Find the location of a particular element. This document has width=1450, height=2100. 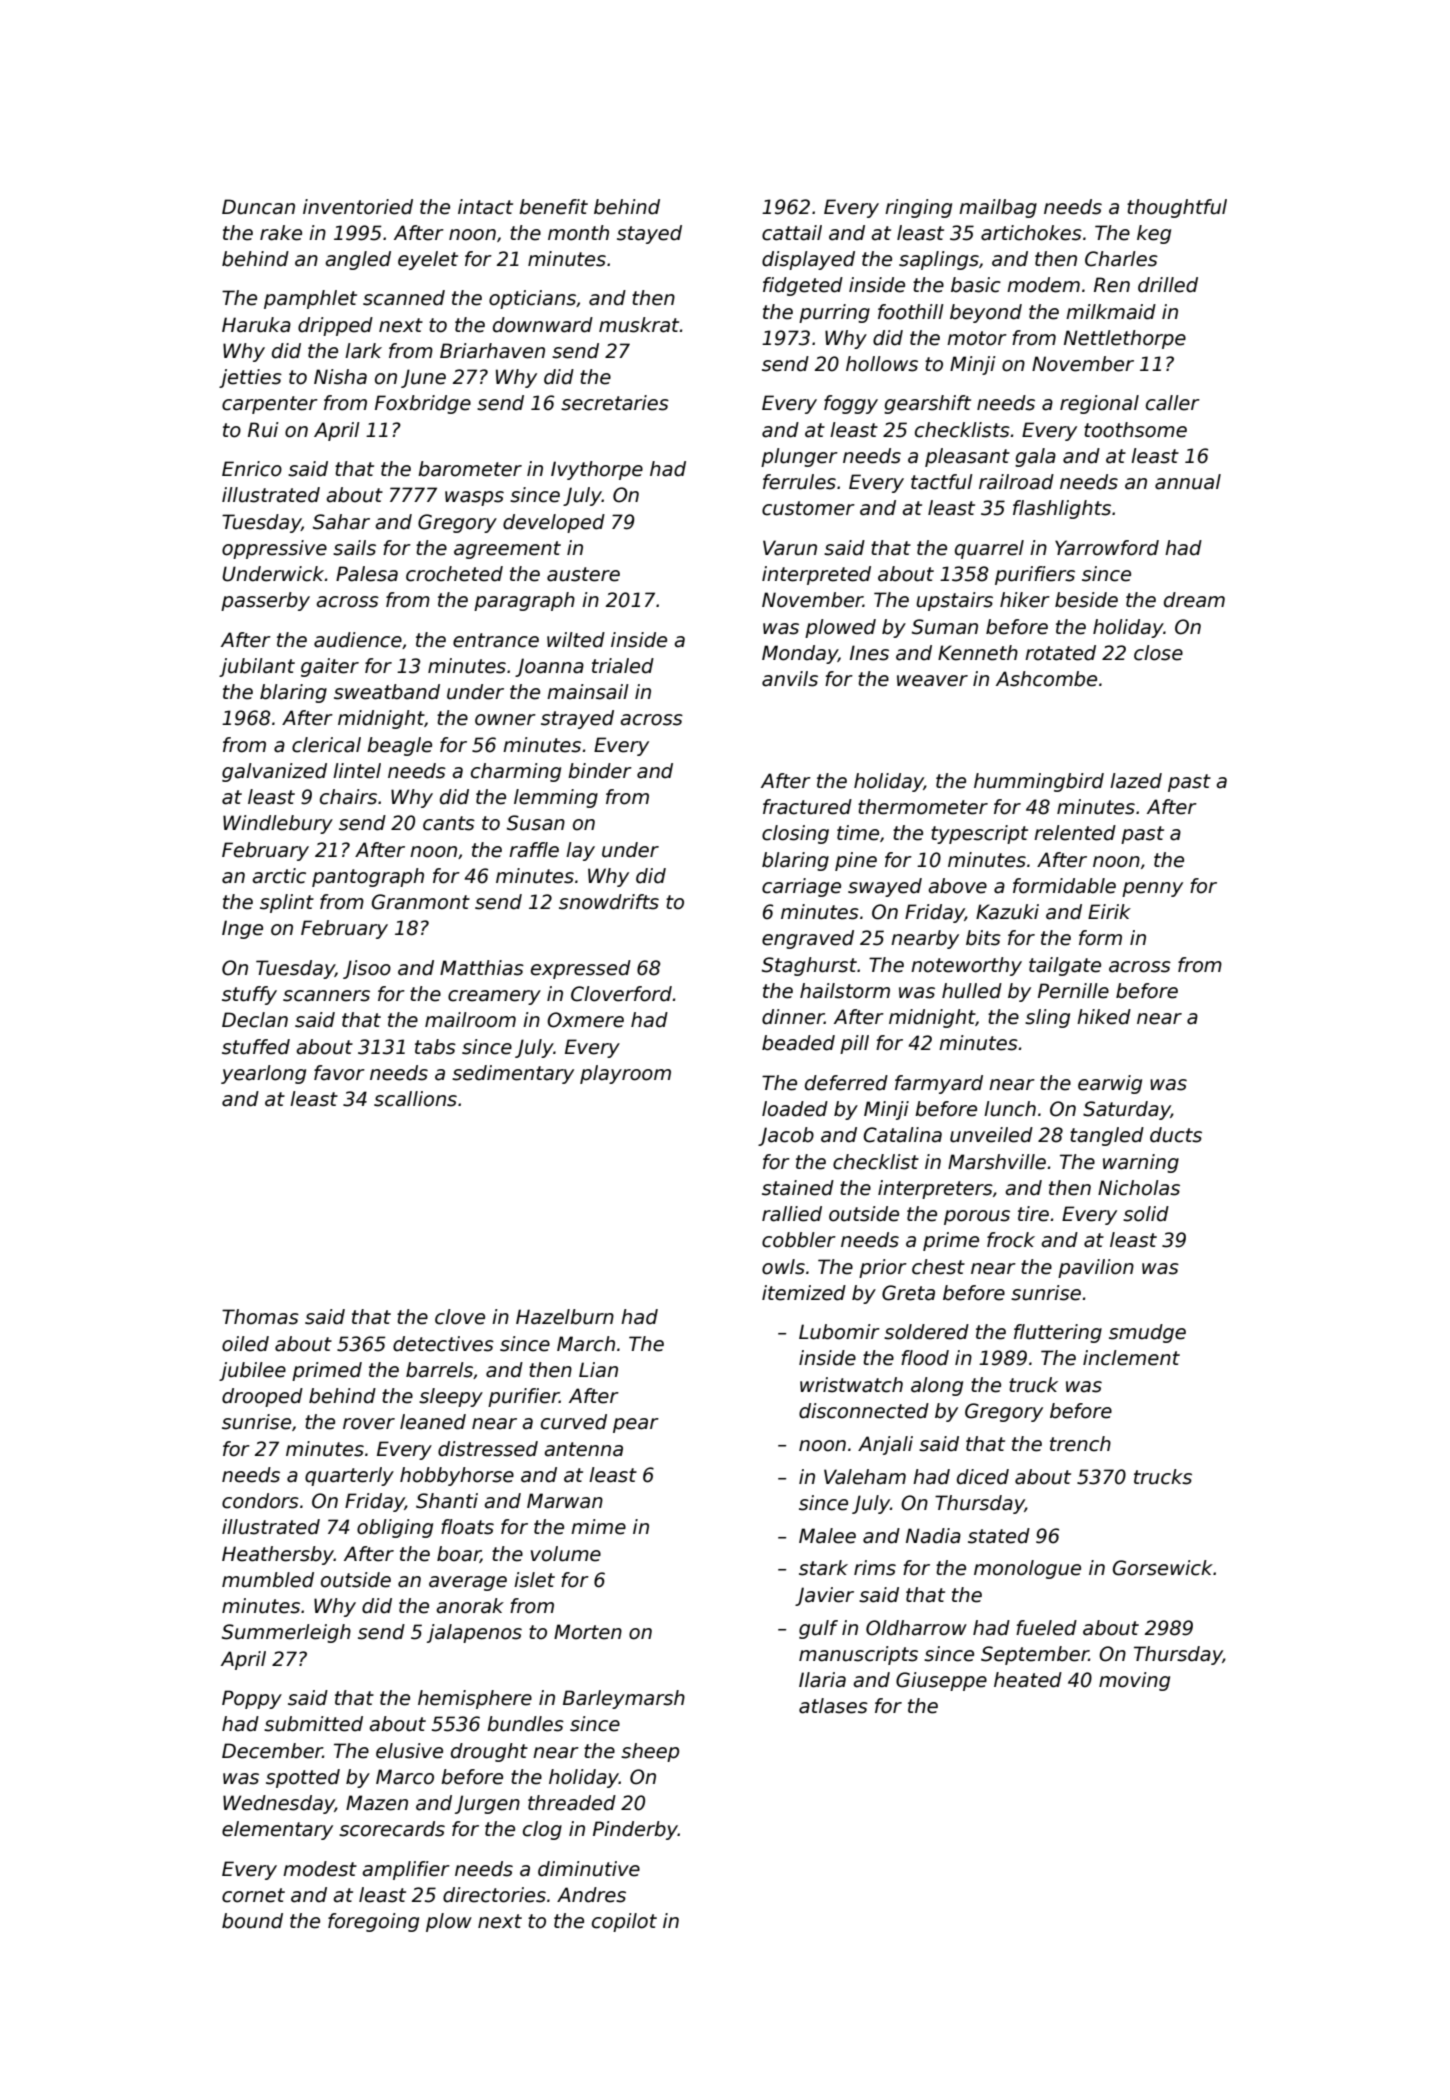

Hazelburn is located at coordinates (565, 1317).
